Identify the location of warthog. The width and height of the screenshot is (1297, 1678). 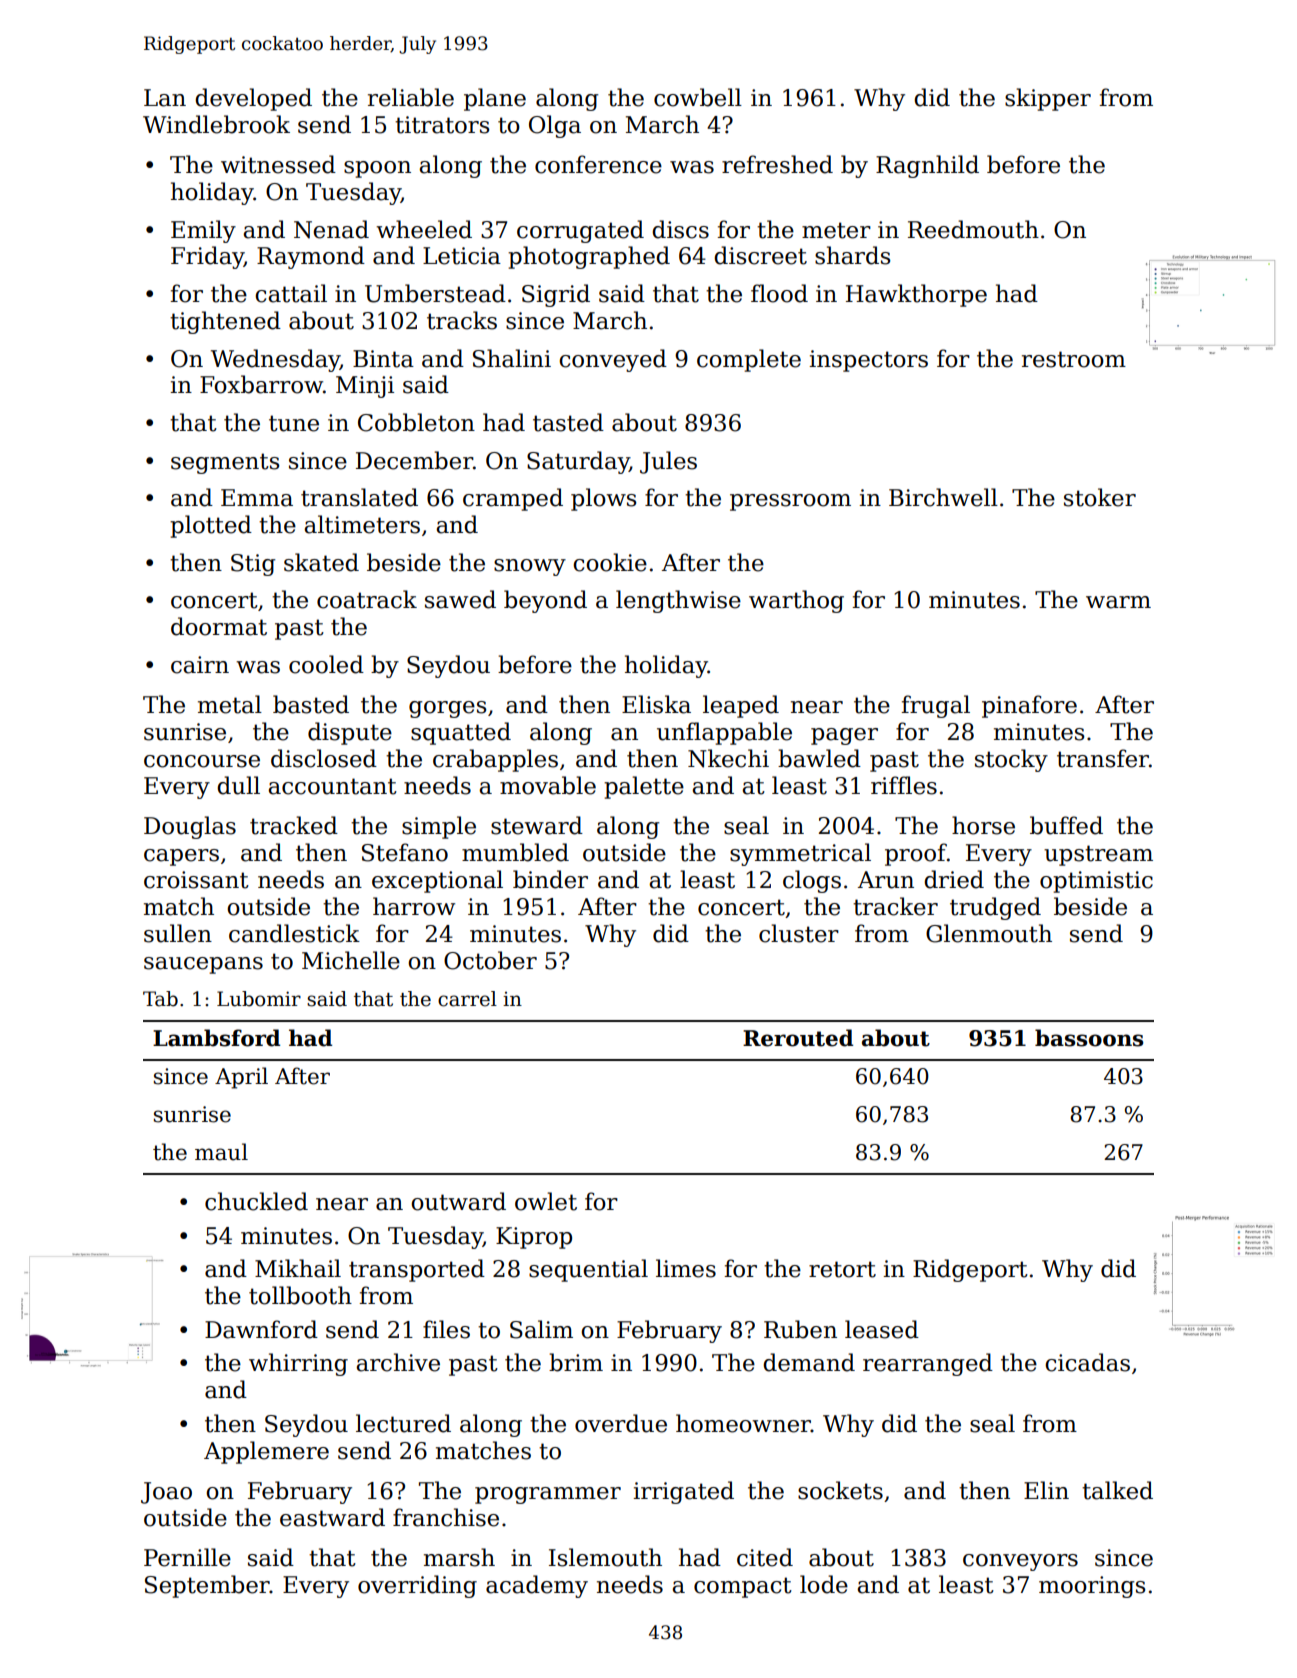
(796, 601).
